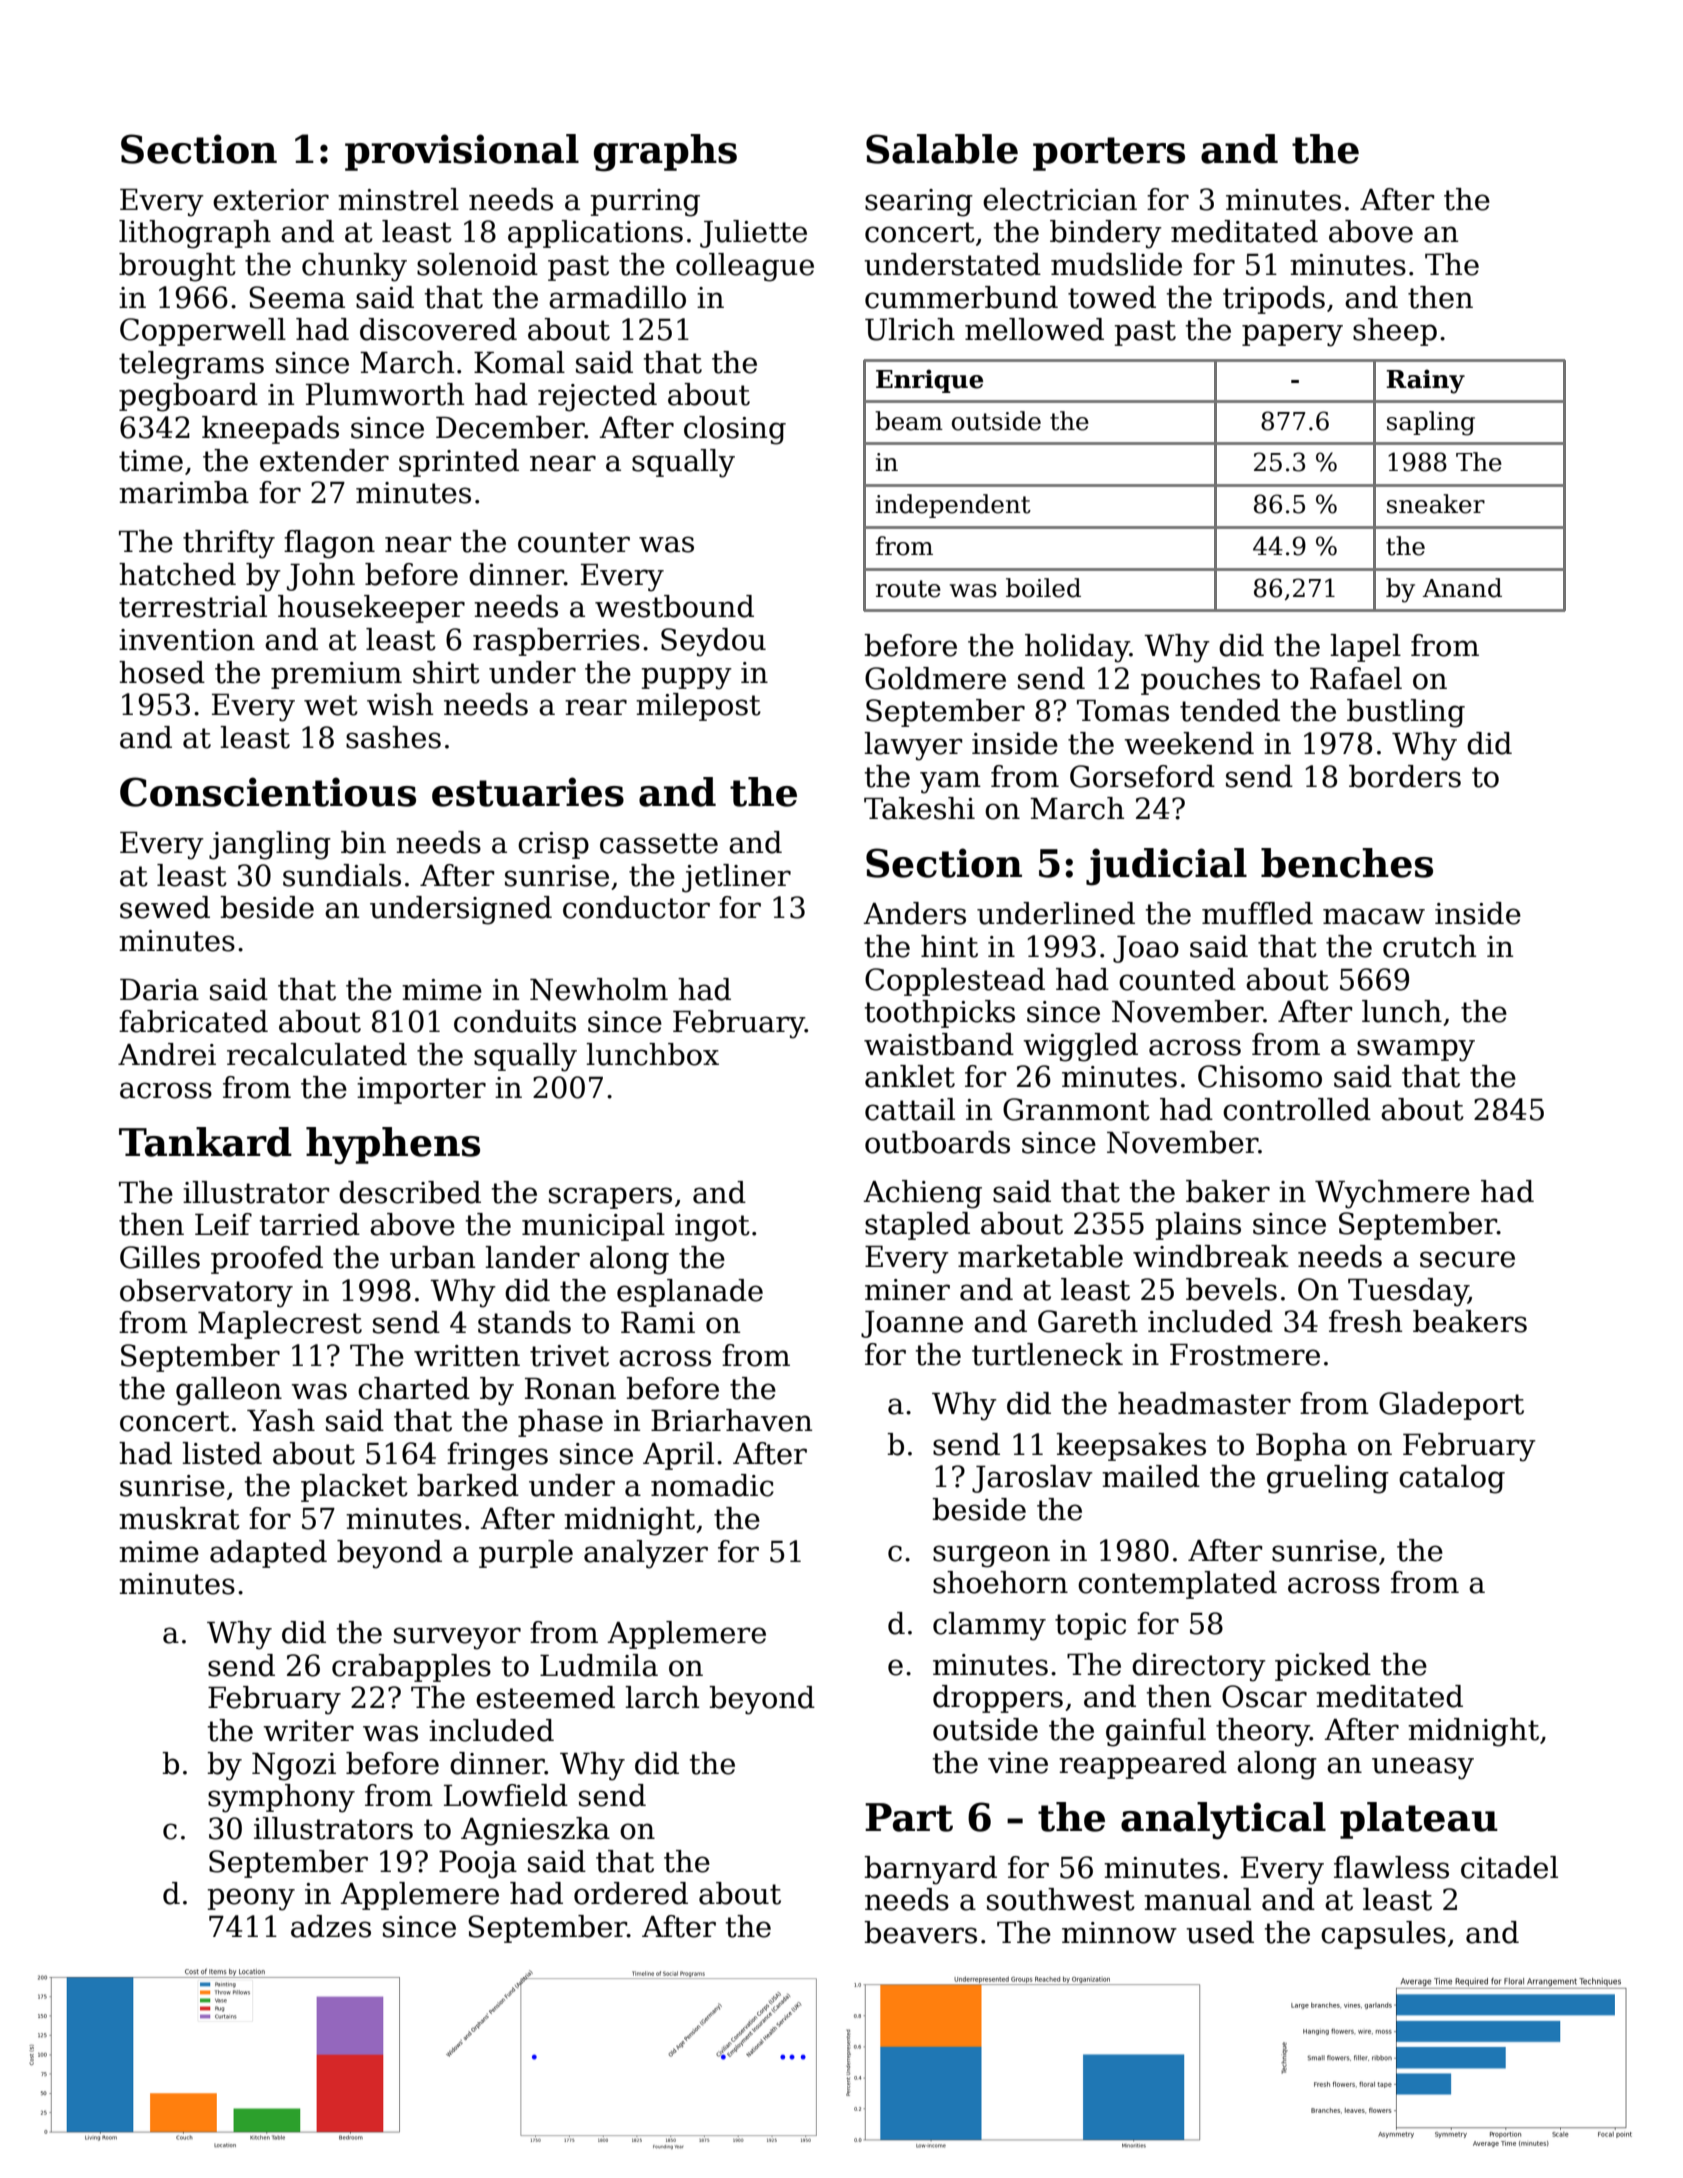 The height and width of the document is (2178, 1683). Describe the element at coordinates (1395, 332) in the document. I see `sheep` at that location.
